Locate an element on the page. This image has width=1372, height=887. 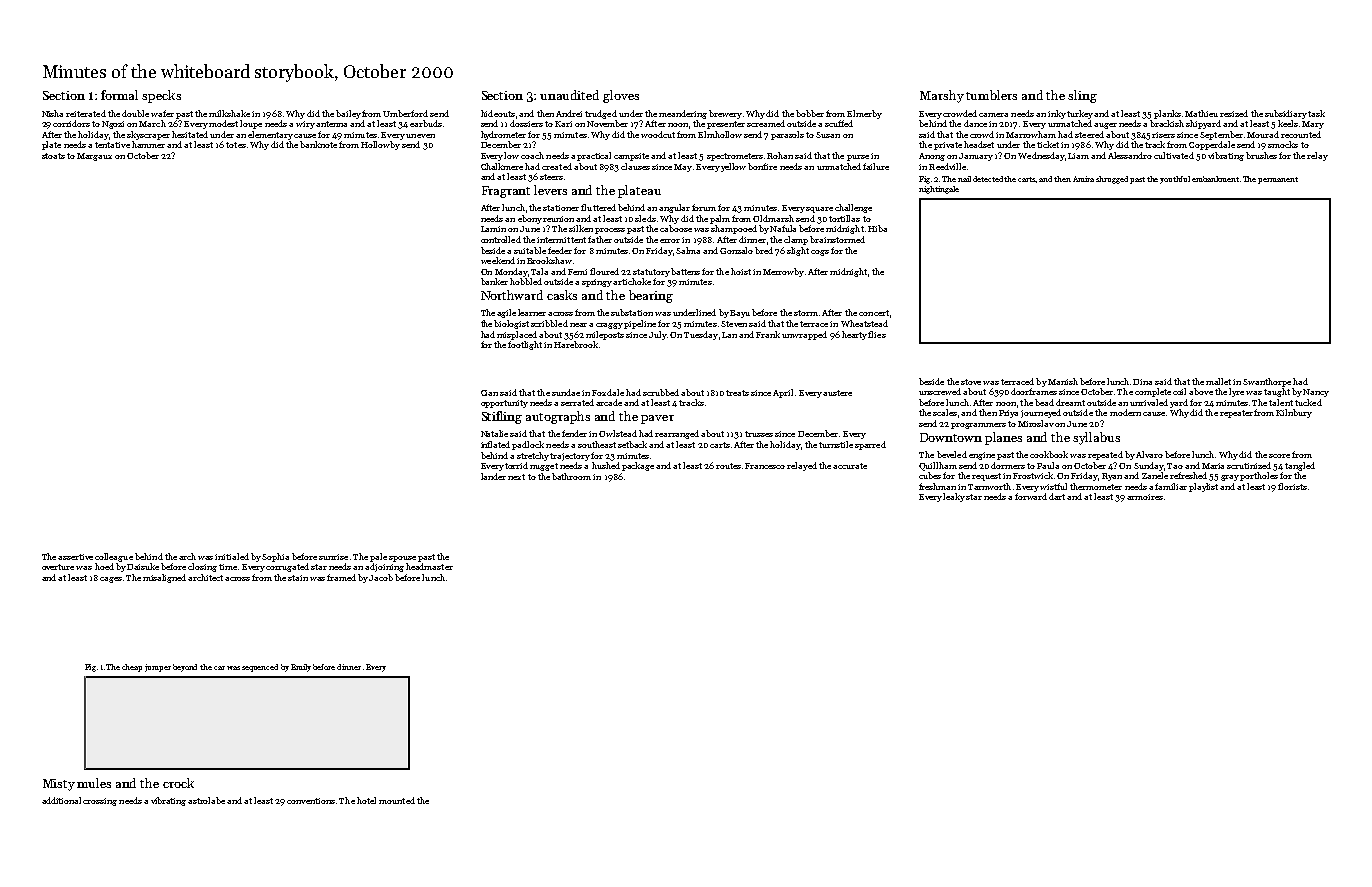
task is located at coordinates (1316, 113).
